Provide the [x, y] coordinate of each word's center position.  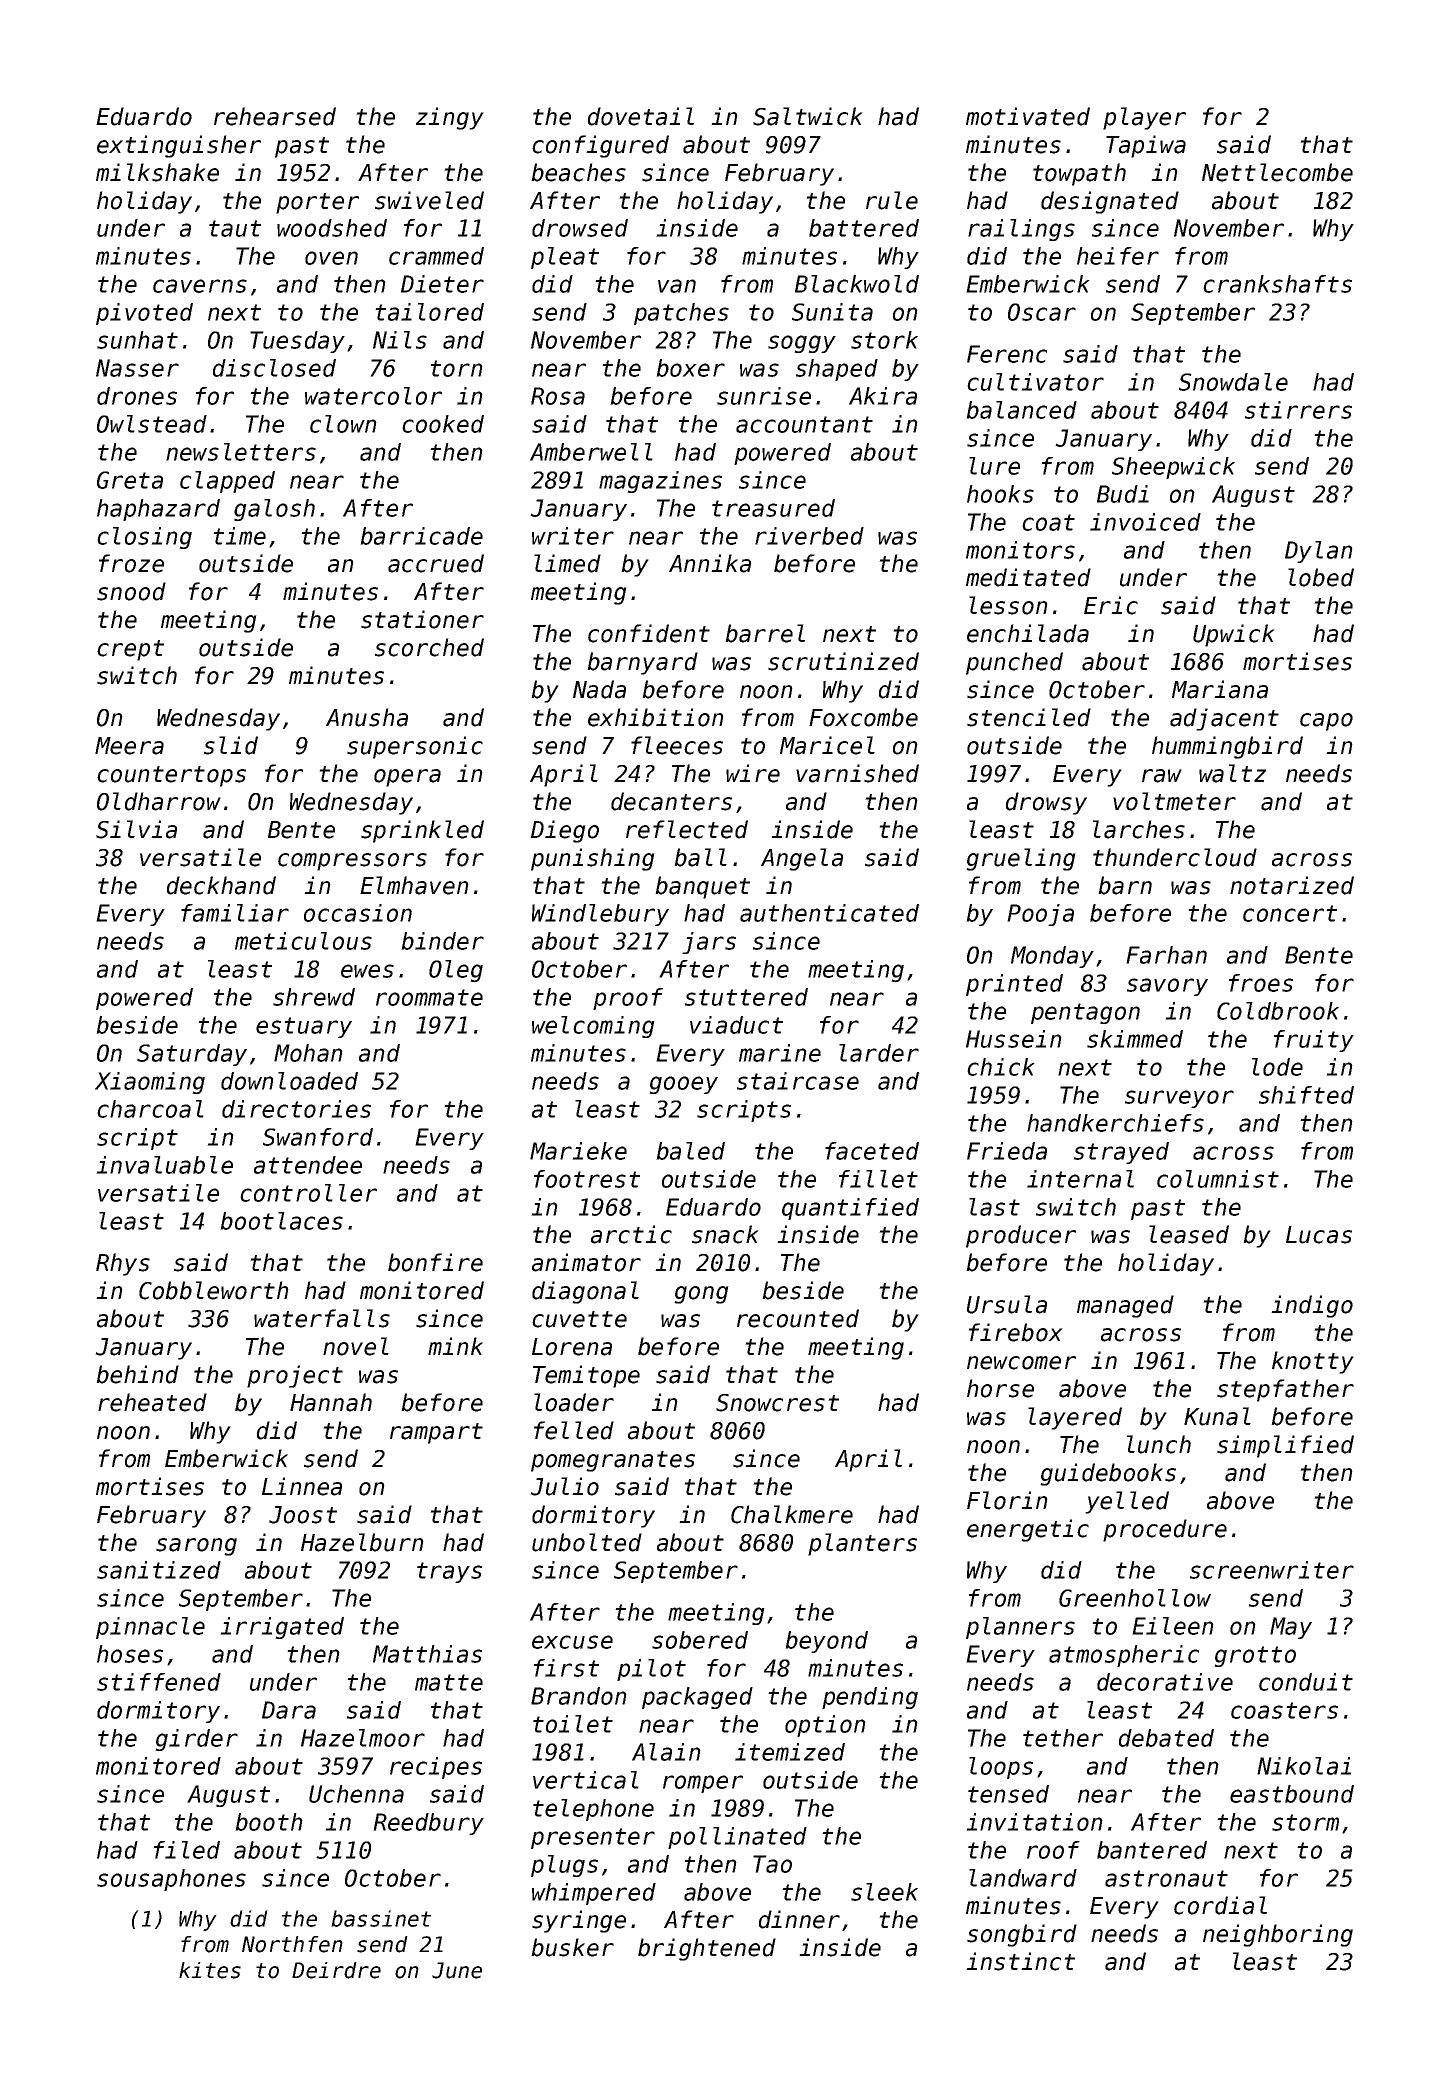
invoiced [1145, 522]
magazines [660, 482]
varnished [857, 773]
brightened [707, 1949]
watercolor [373, 396]
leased [1189, 1234]
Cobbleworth [214, 1290]
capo [1326, 722]
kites [210, 1970]
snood [131, 591]
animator [586, 1262]
